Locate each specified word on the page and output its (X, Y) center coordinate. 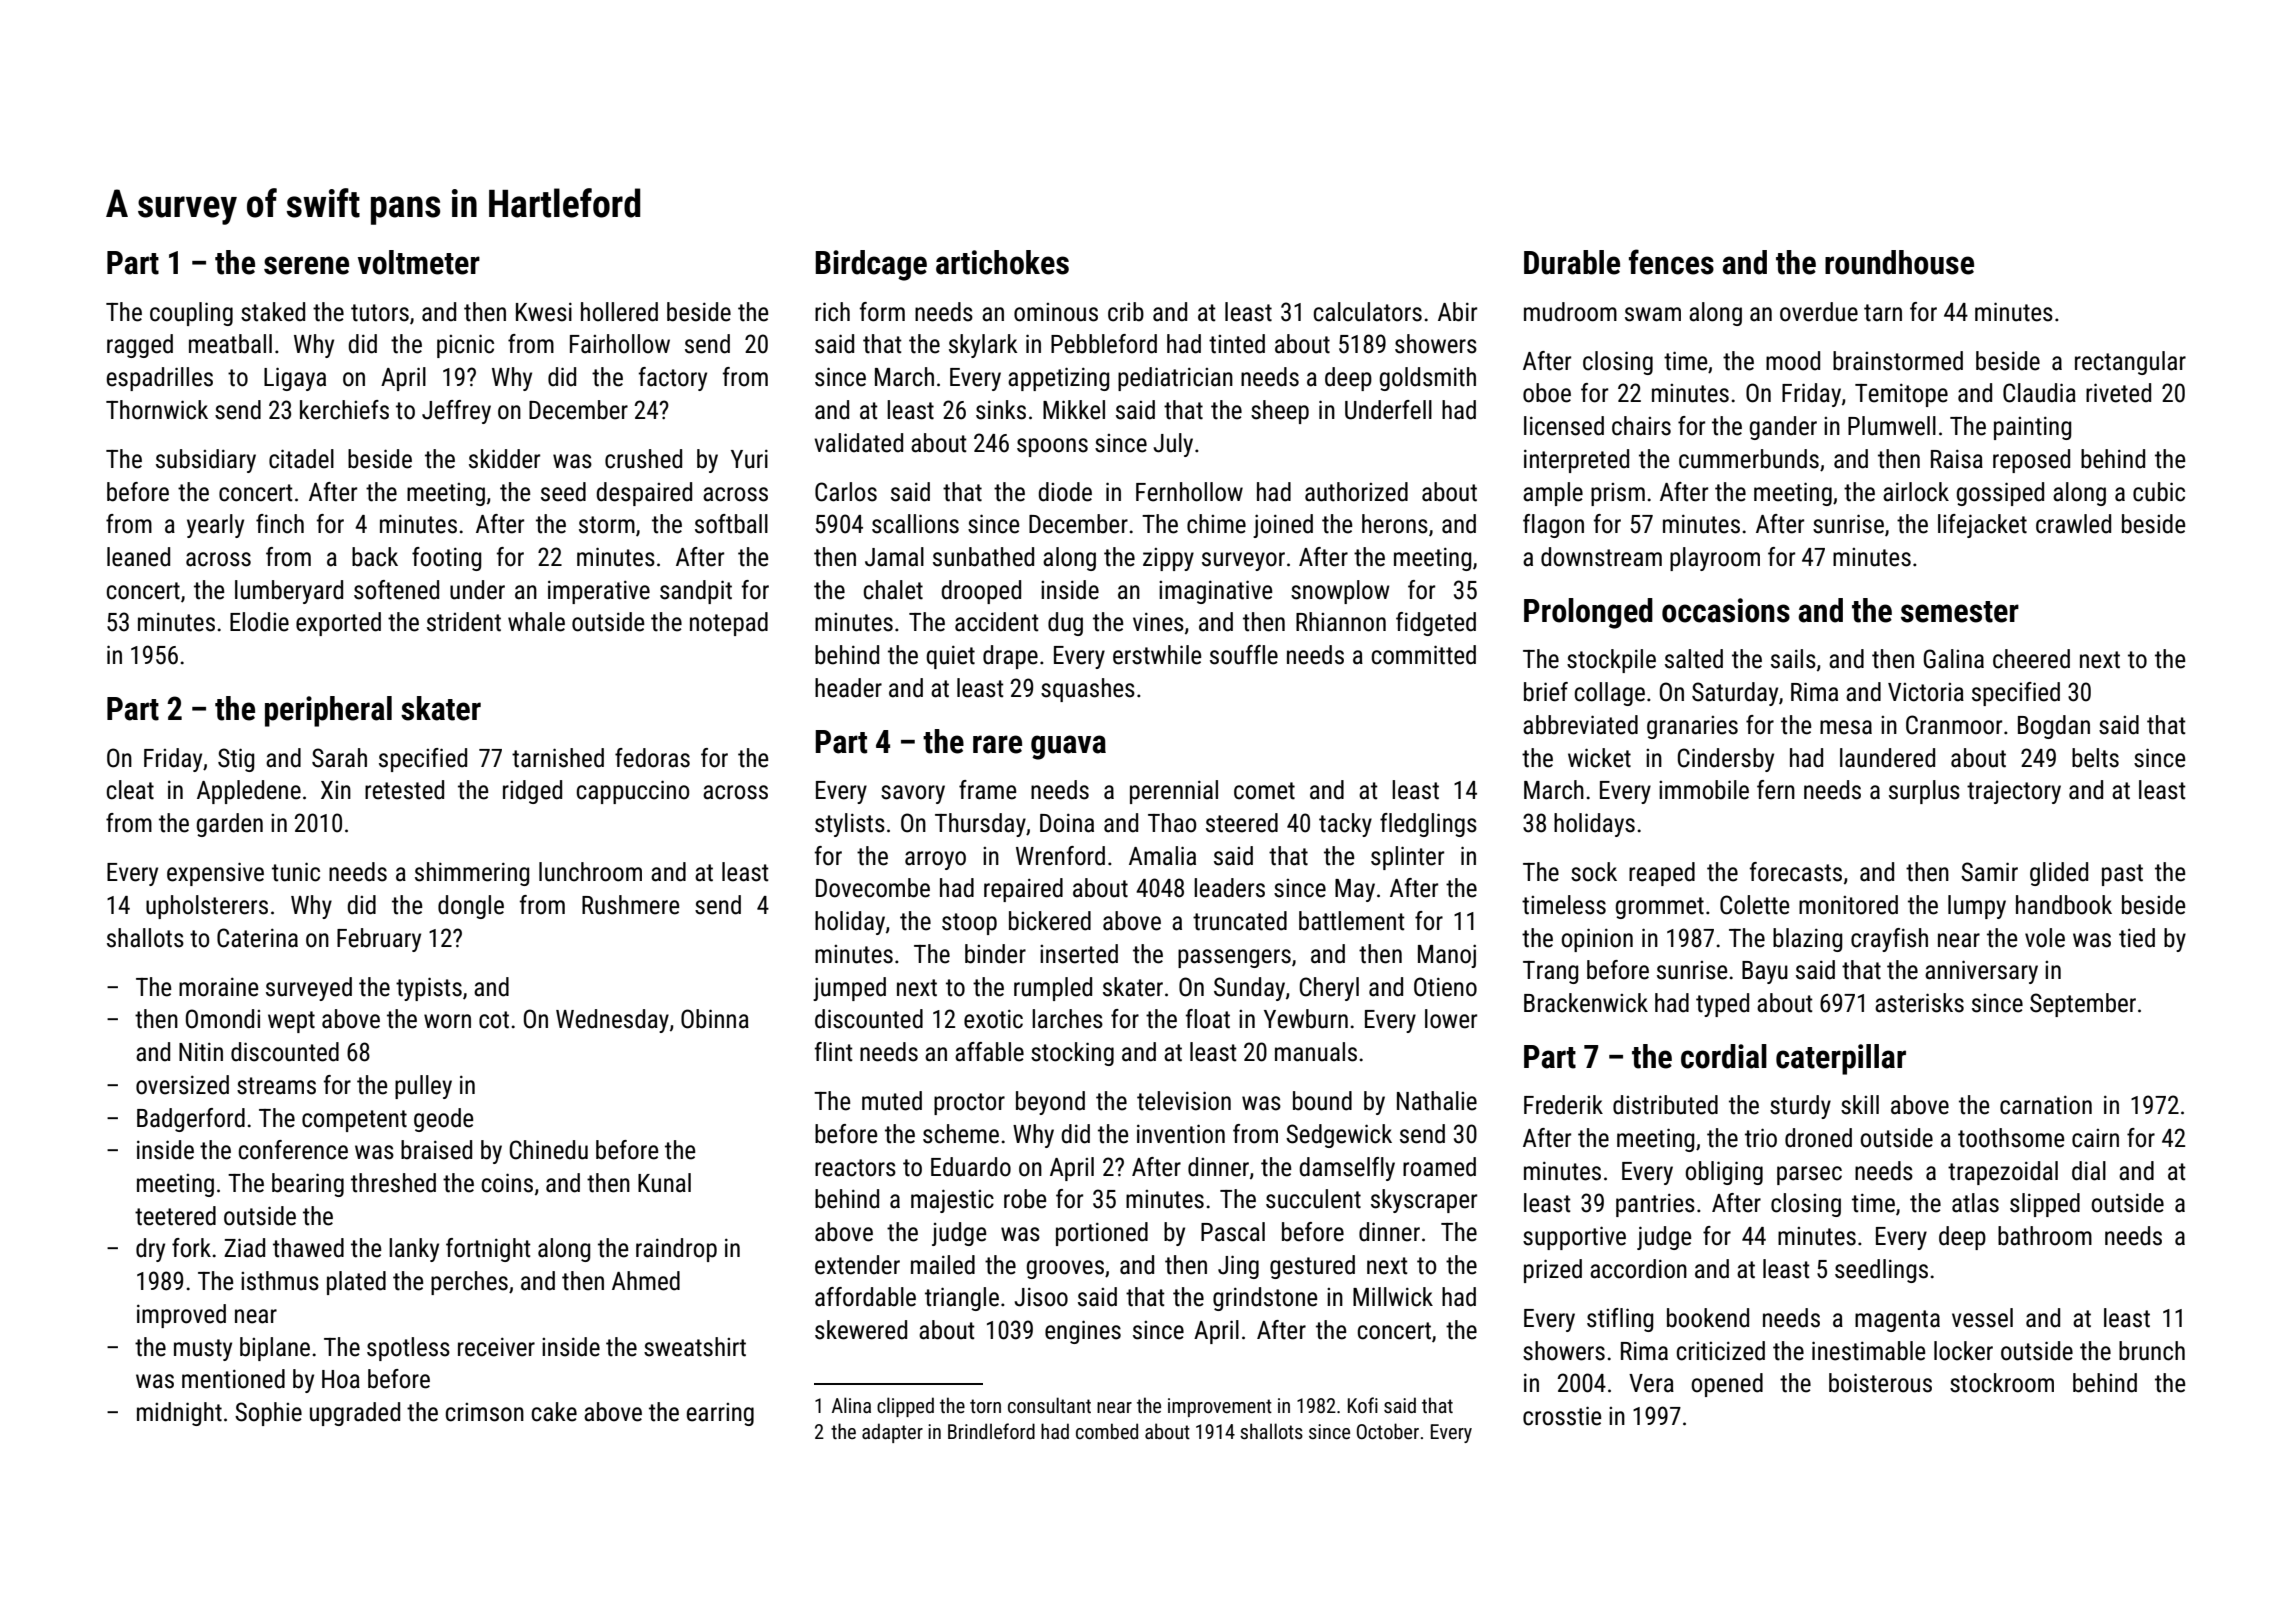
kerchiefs (344, 410)
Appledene (249, 792)
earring (720, 1414)
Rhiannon (1341, 622)
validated (858, 443)
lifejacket (1982, 526)
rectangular (2130, 363)
